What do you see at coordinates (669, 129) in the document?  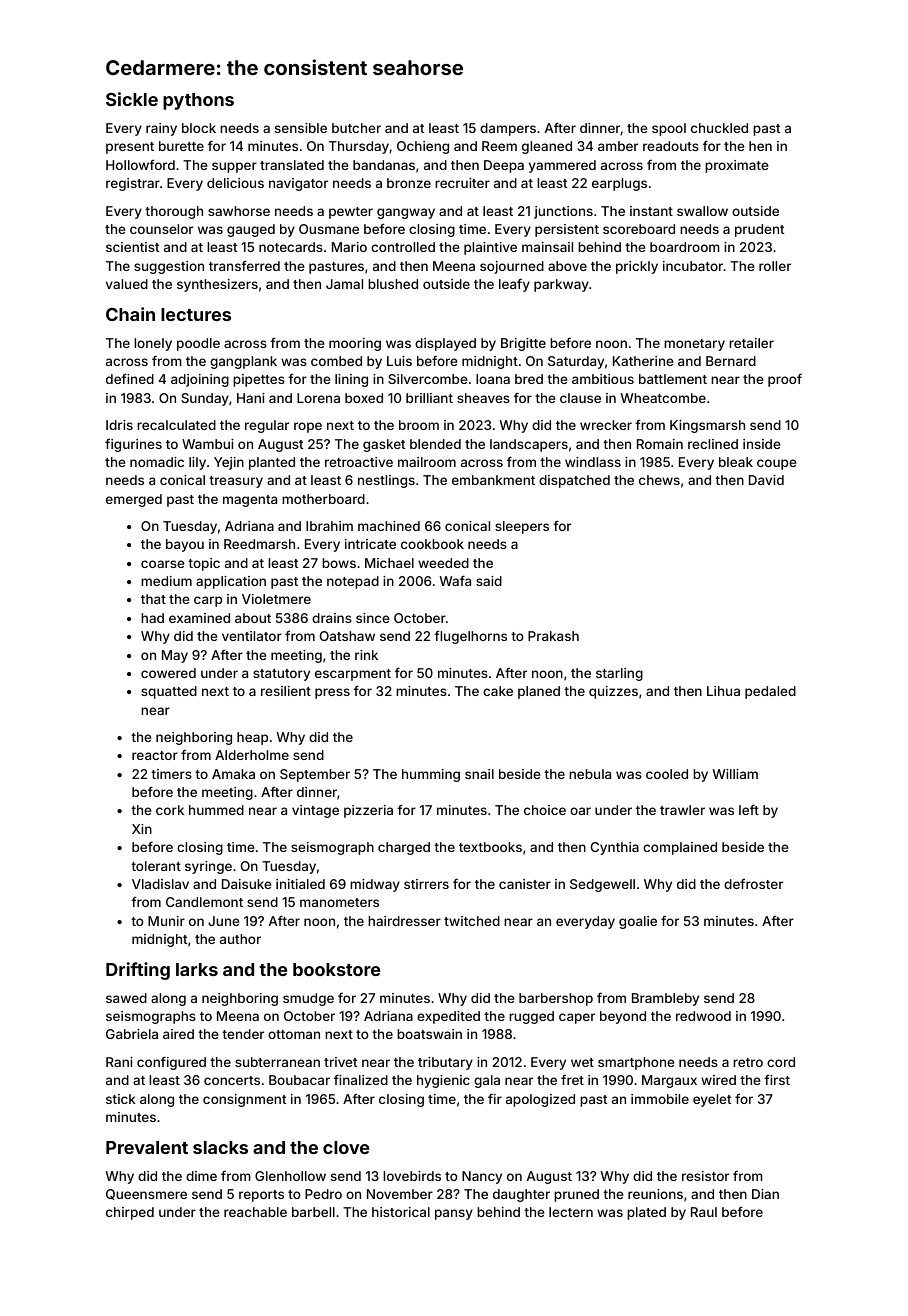 I see `spool` at bounding box center [669, 129].
